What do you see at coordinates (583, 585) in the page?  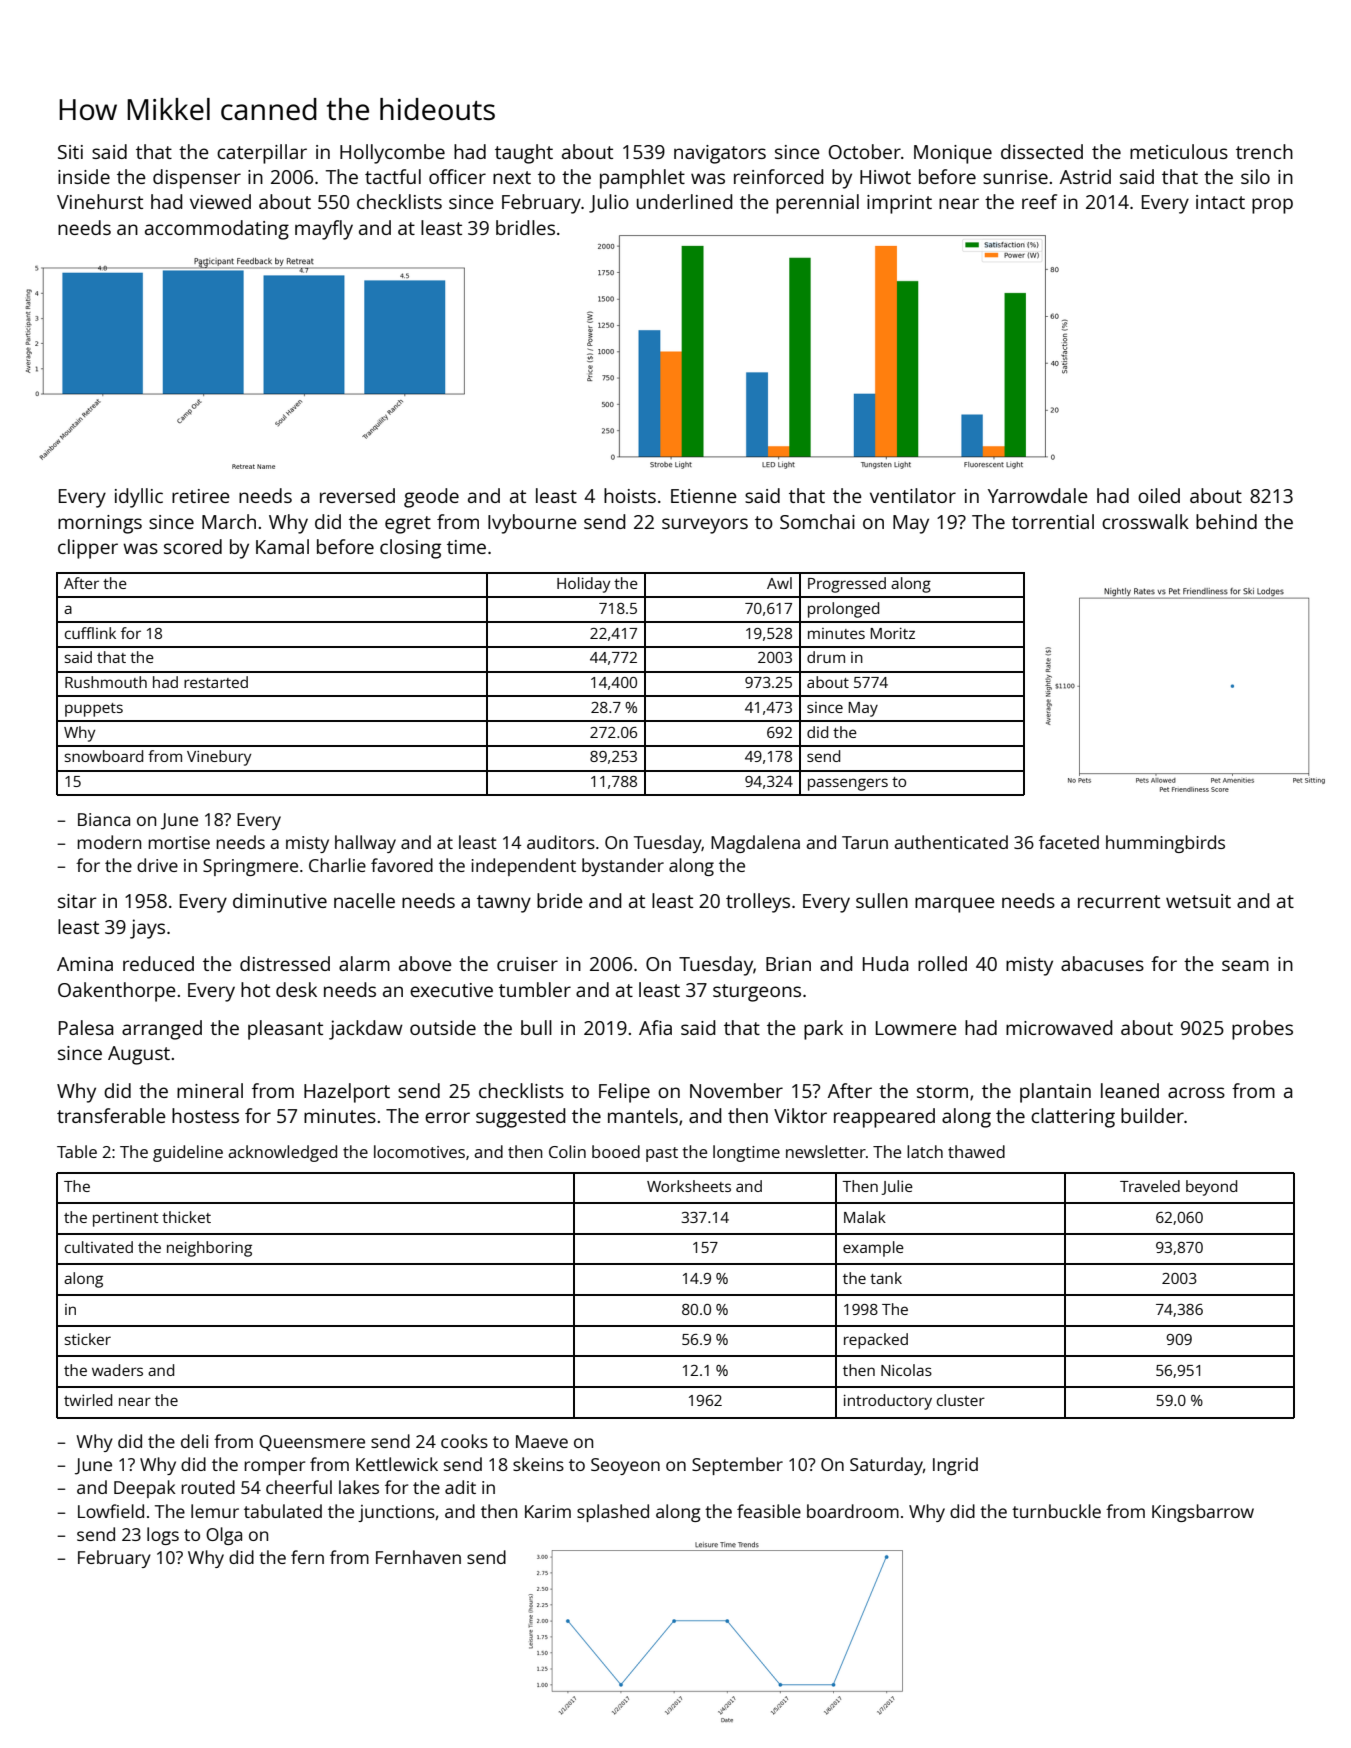 I see `Holiday` at bounding box center [583, 585].
